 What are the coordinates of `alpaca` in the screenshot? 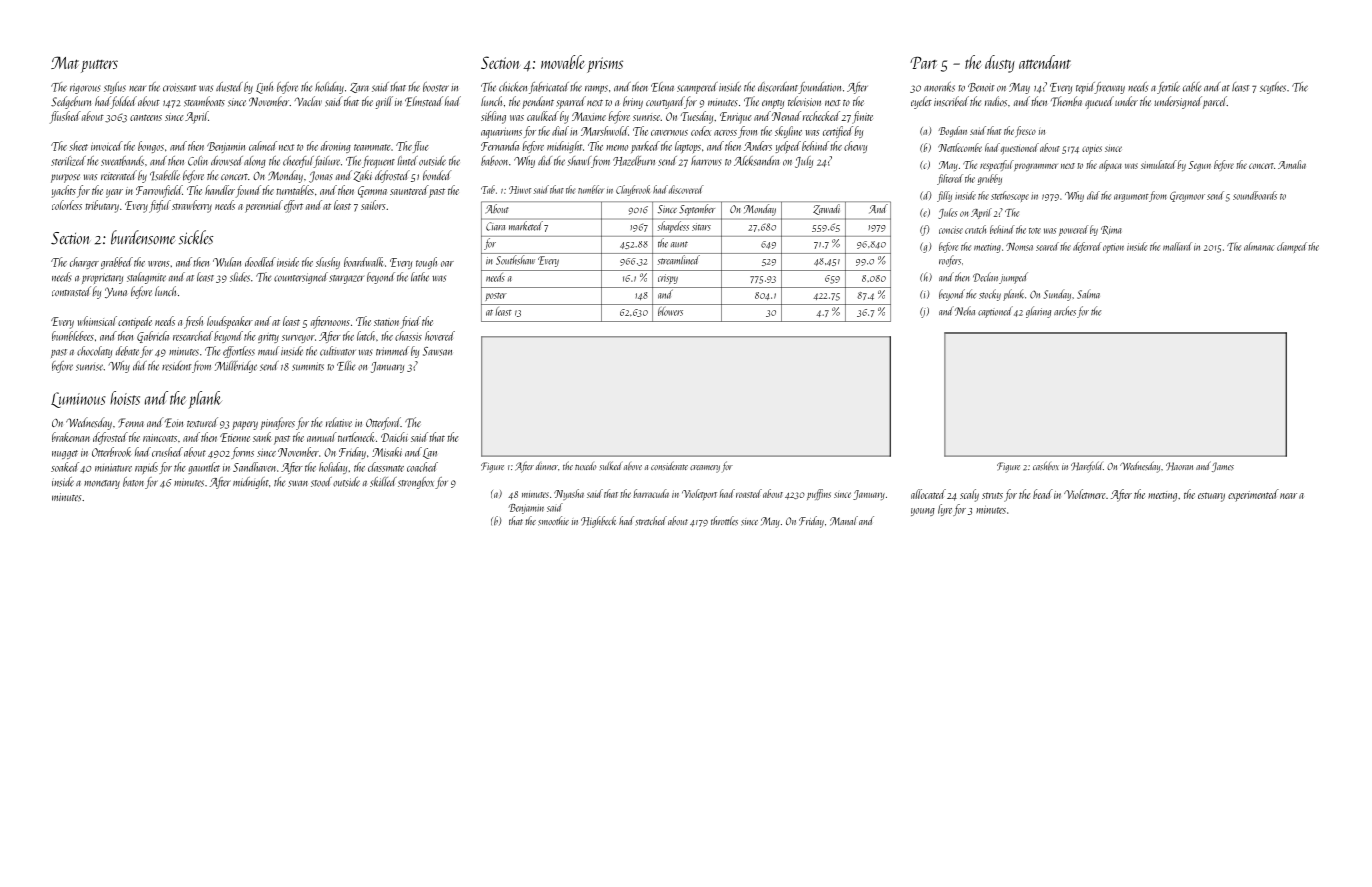 It's located at (1110, 165).
